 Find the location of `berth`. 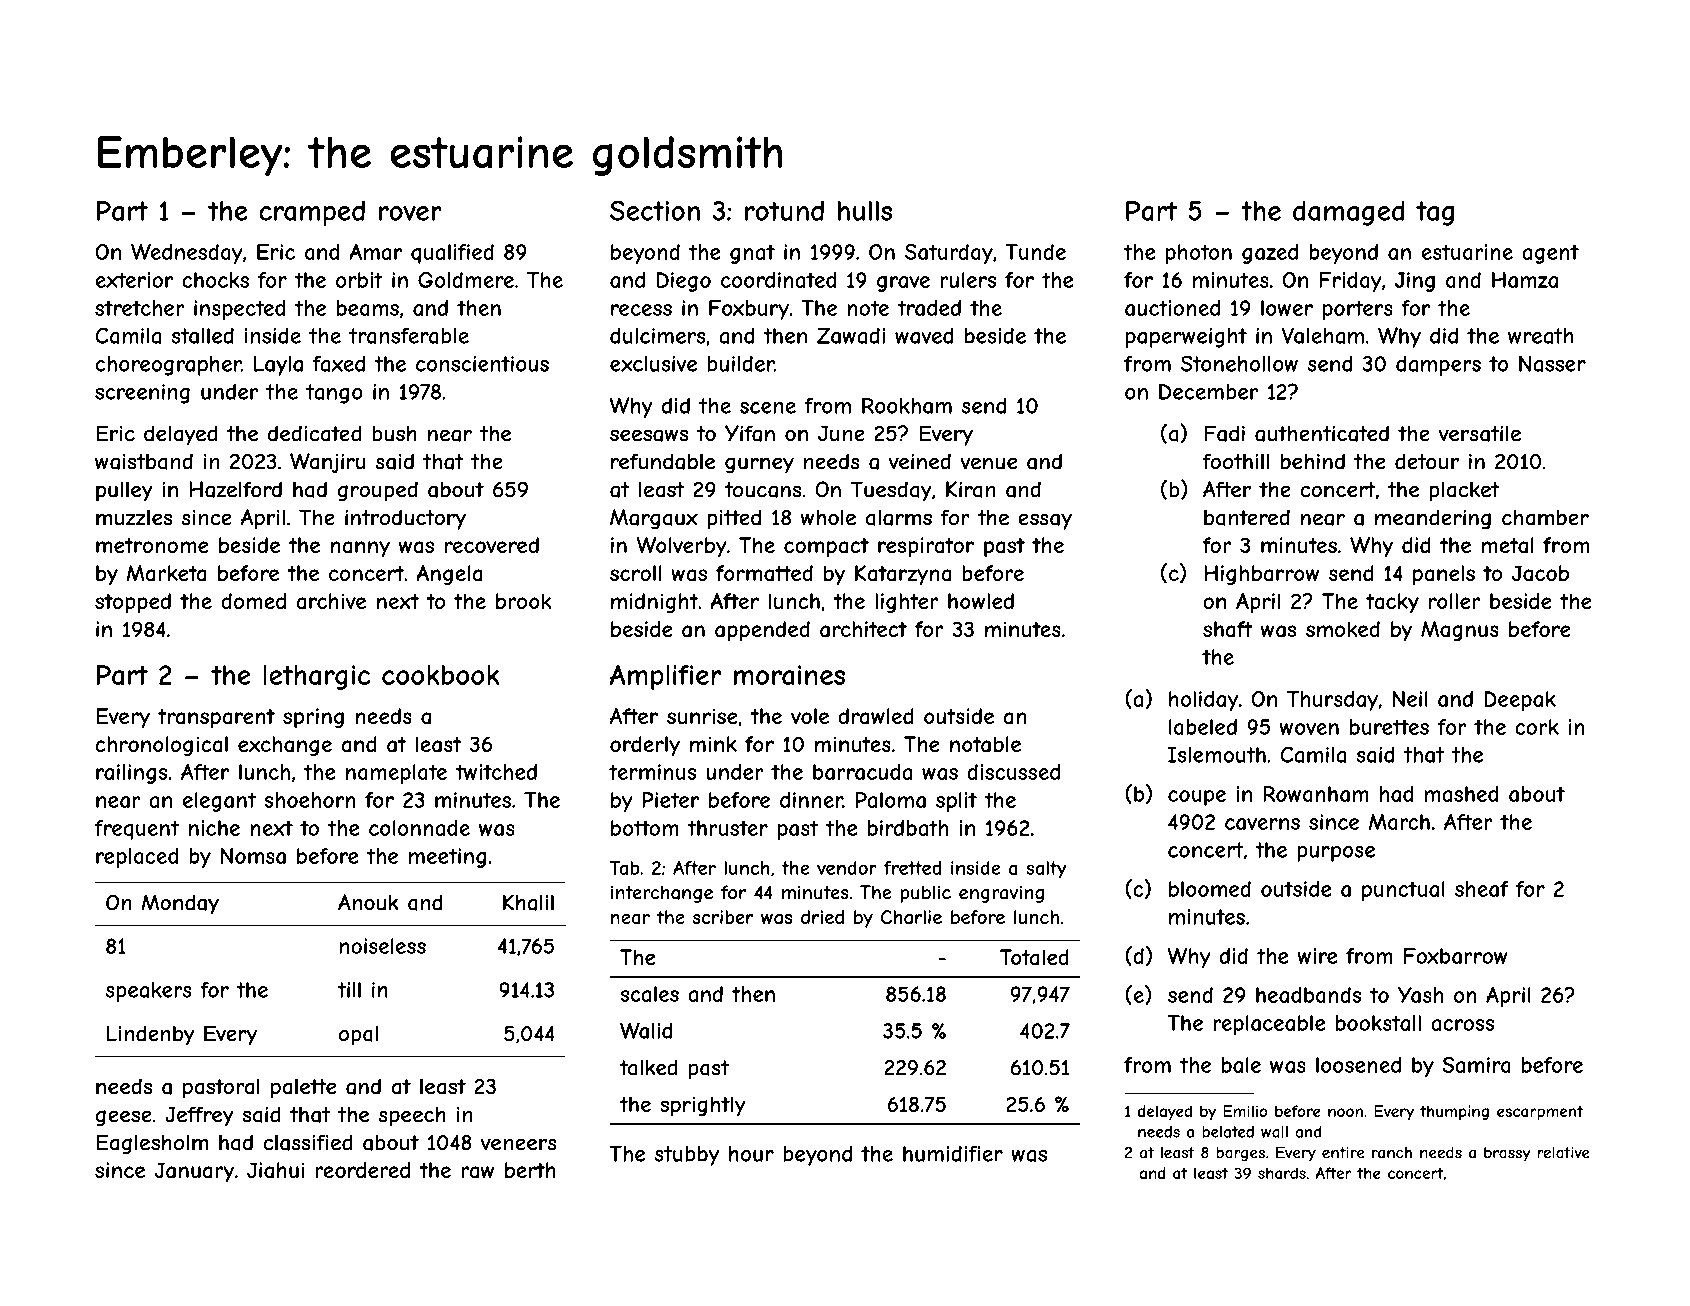

berth is located at coordinates (530, 1170).
